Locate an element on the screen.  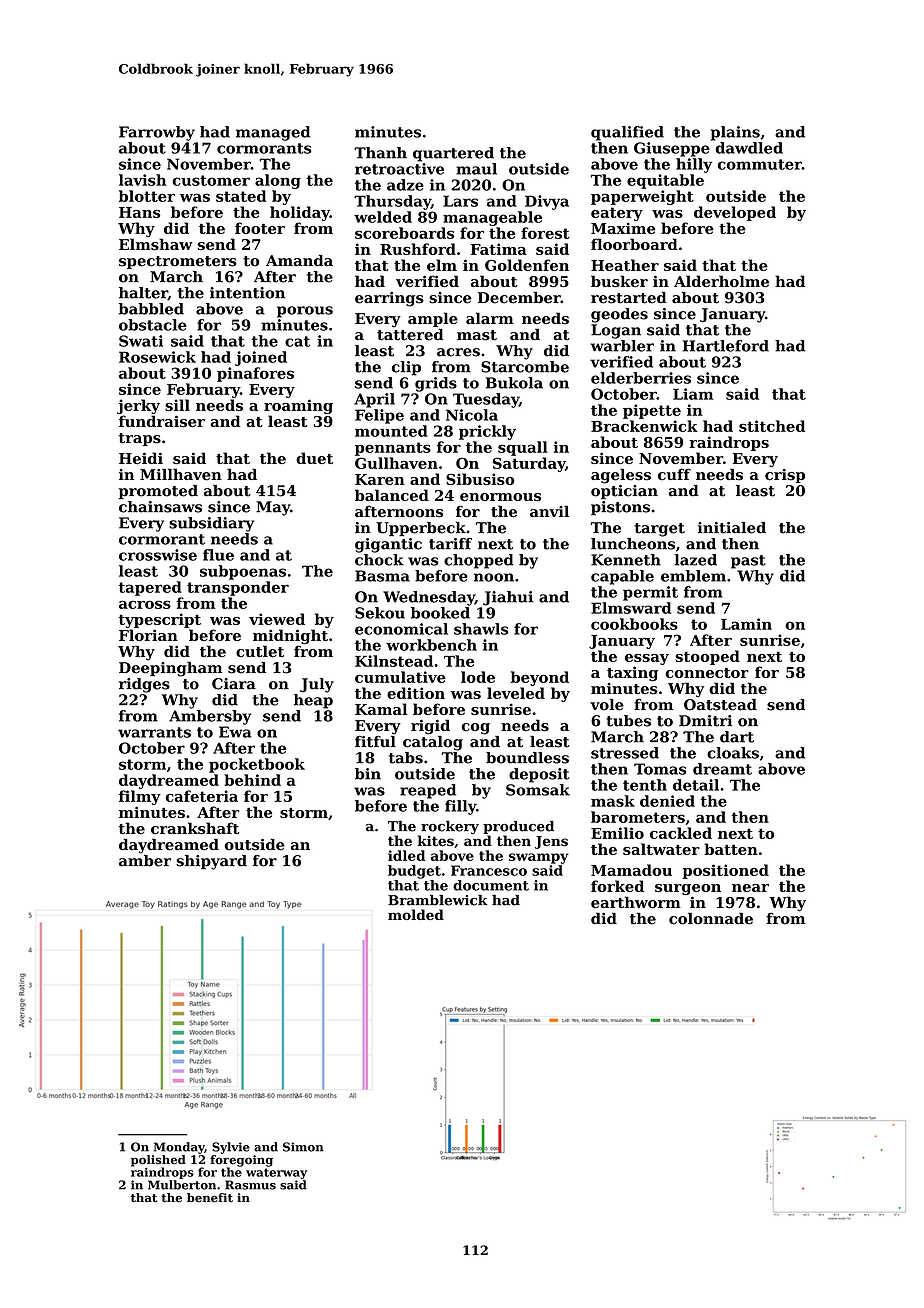
restarted is located at coordinates (629, 297).
